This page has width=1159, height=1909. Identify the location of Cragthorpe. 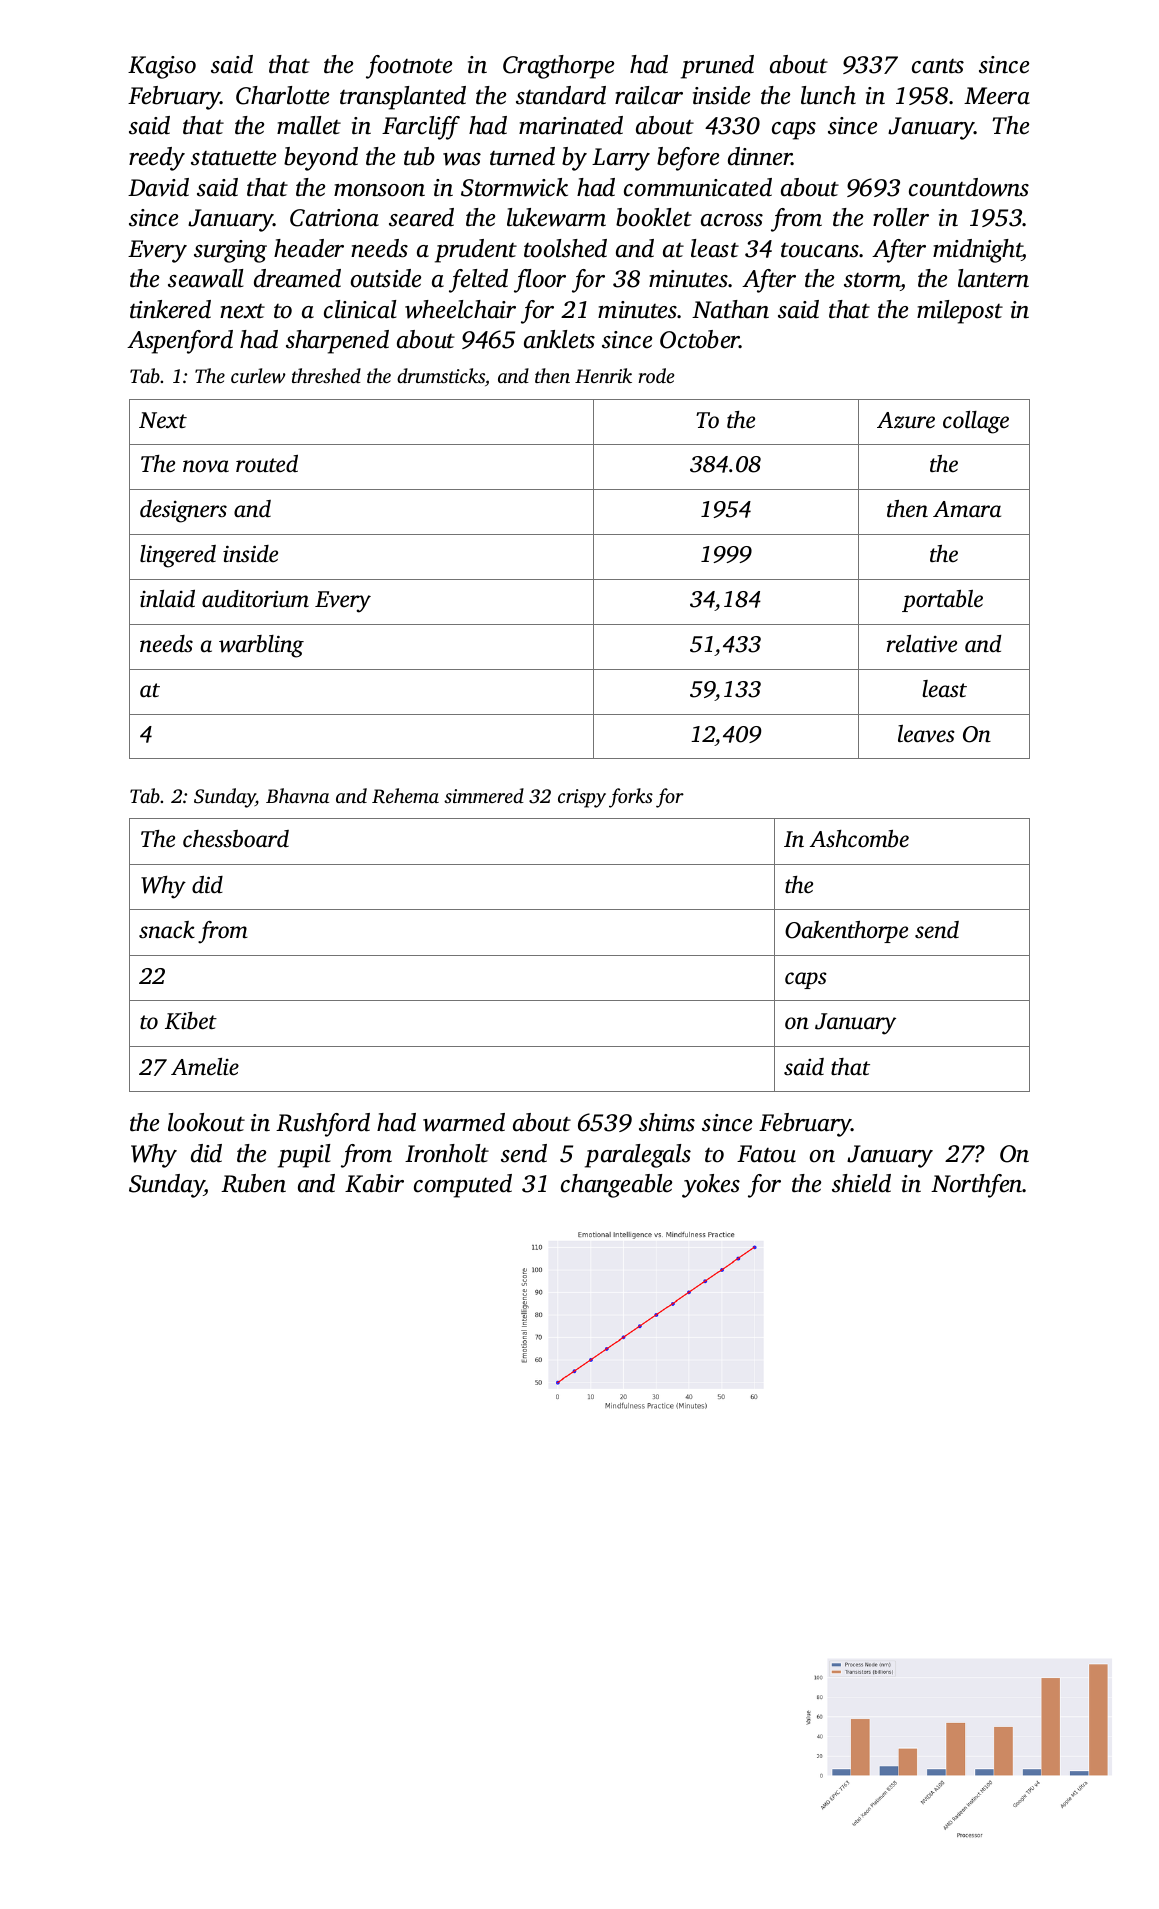
(558, 67).
